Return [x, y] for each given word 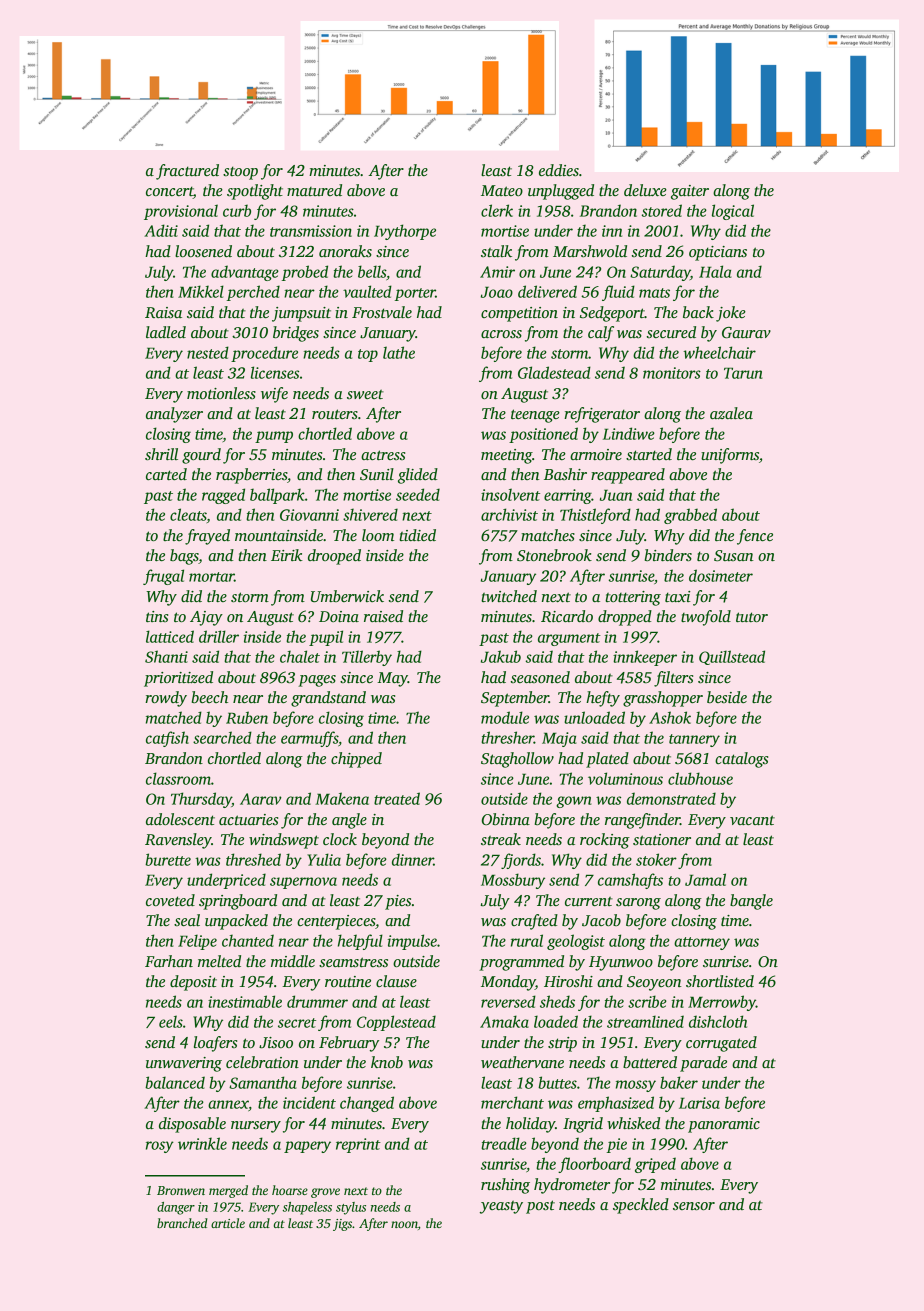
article [228, 1223]
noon [404, 1224]
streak [501, 839]
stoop [240, 173]
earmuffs [309, 739]
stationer [662, 840]
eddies [559, 170]
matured [314, 190]
